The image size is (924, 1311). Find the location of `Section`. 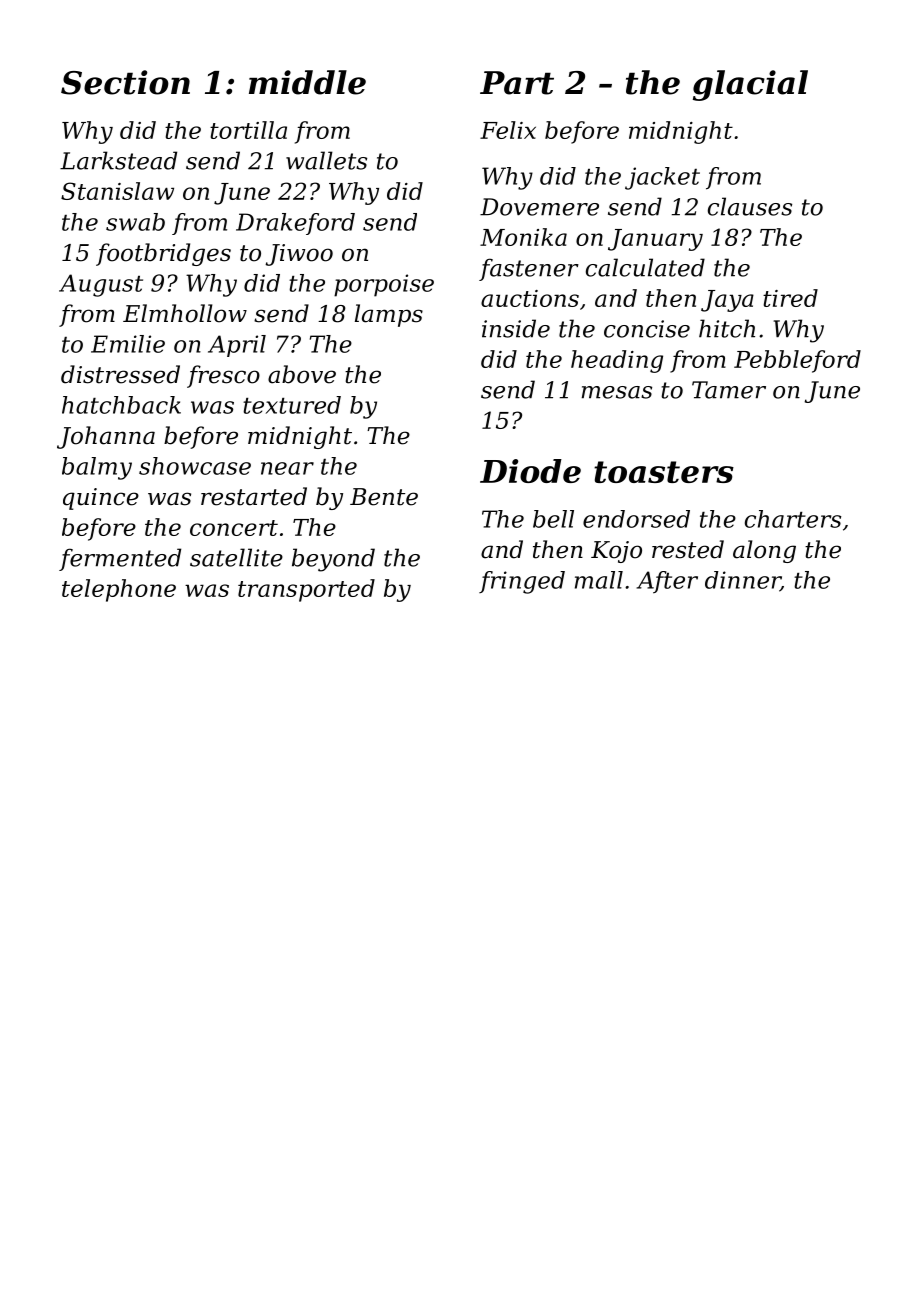

Section is located at coordinates (125, 82).
